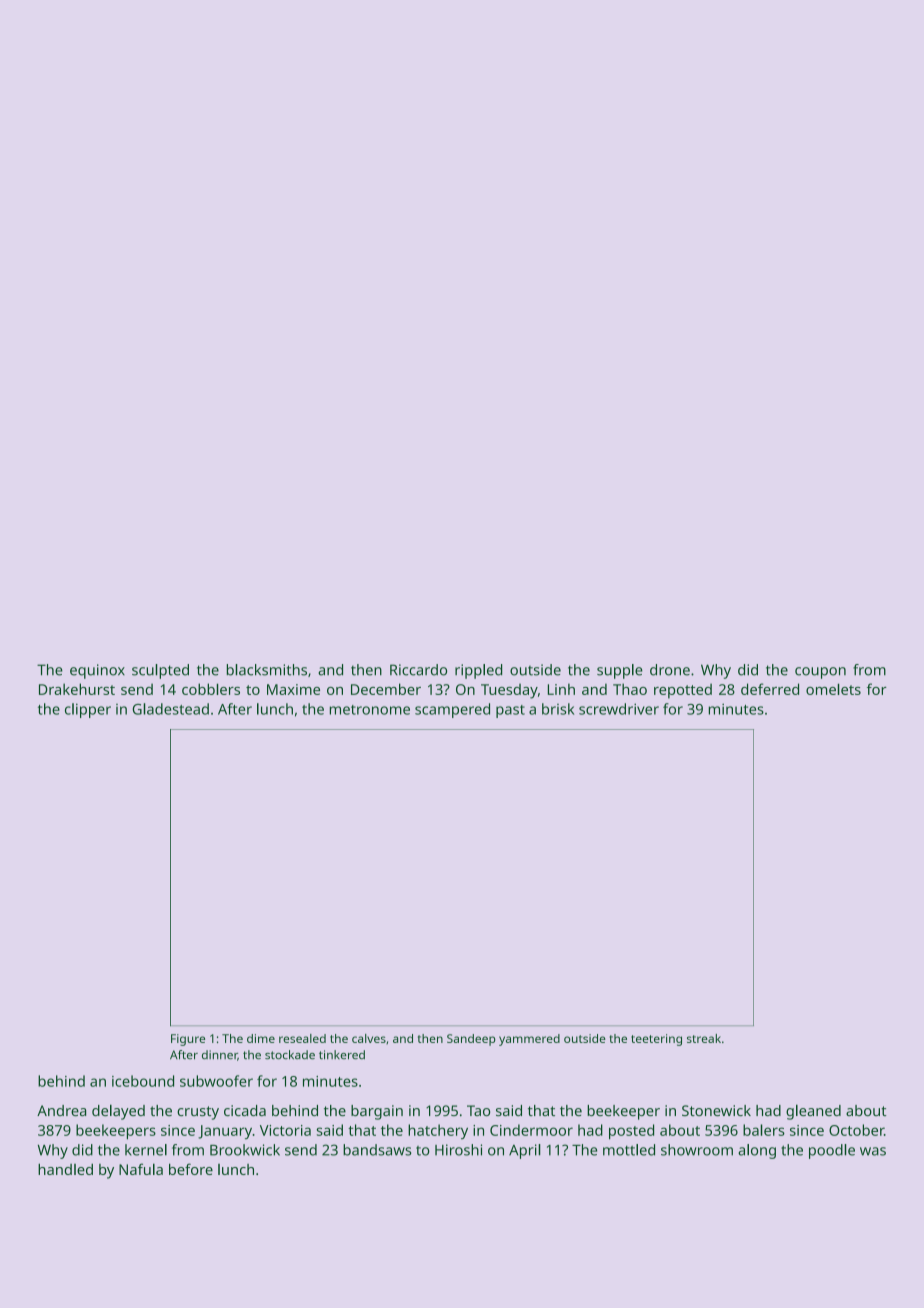  I want to click on Riccardo, so click(418, 670).
